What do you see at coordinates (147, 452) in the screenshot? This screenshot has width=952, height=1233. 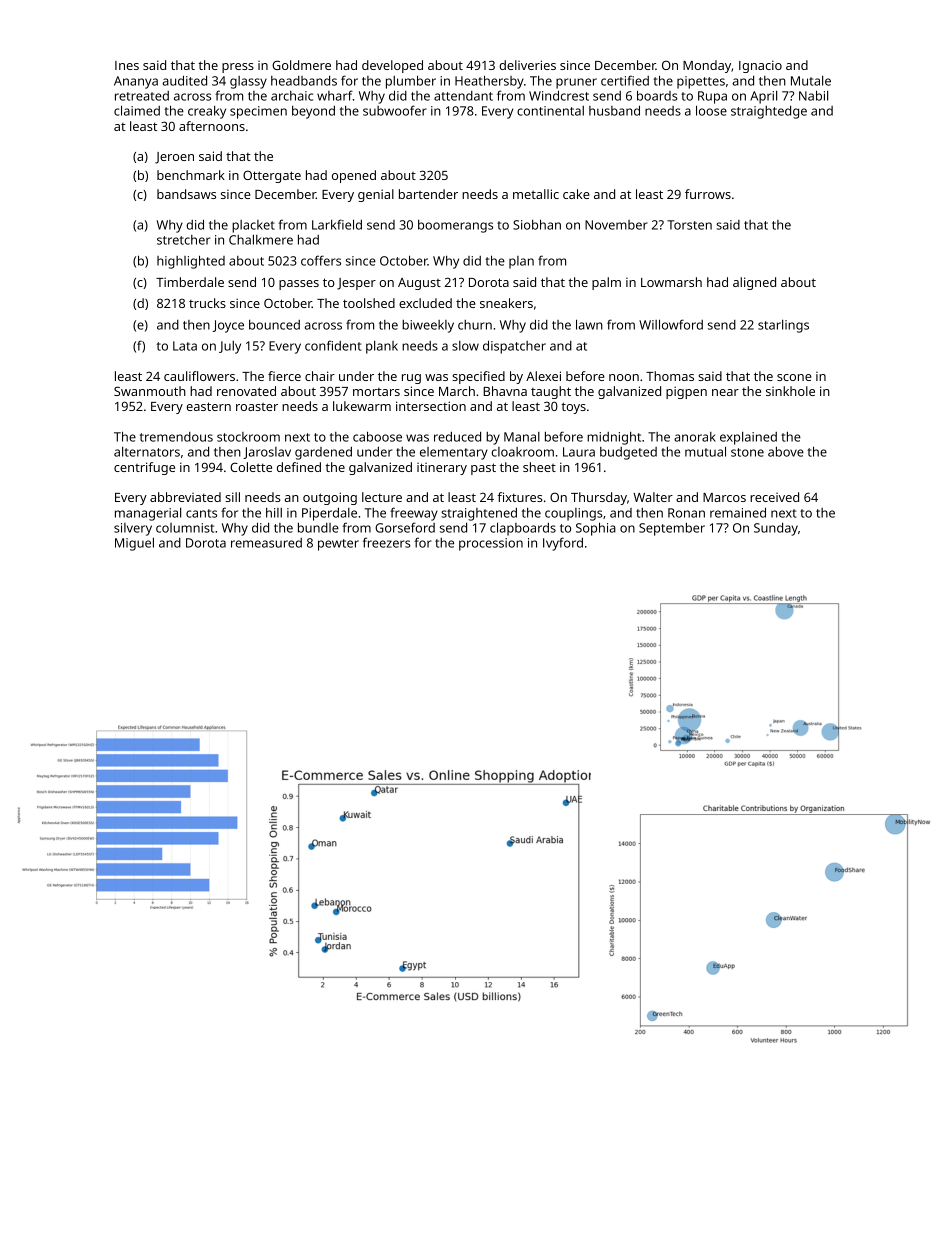 I see `alternators` at bounding box center [147, 452].
